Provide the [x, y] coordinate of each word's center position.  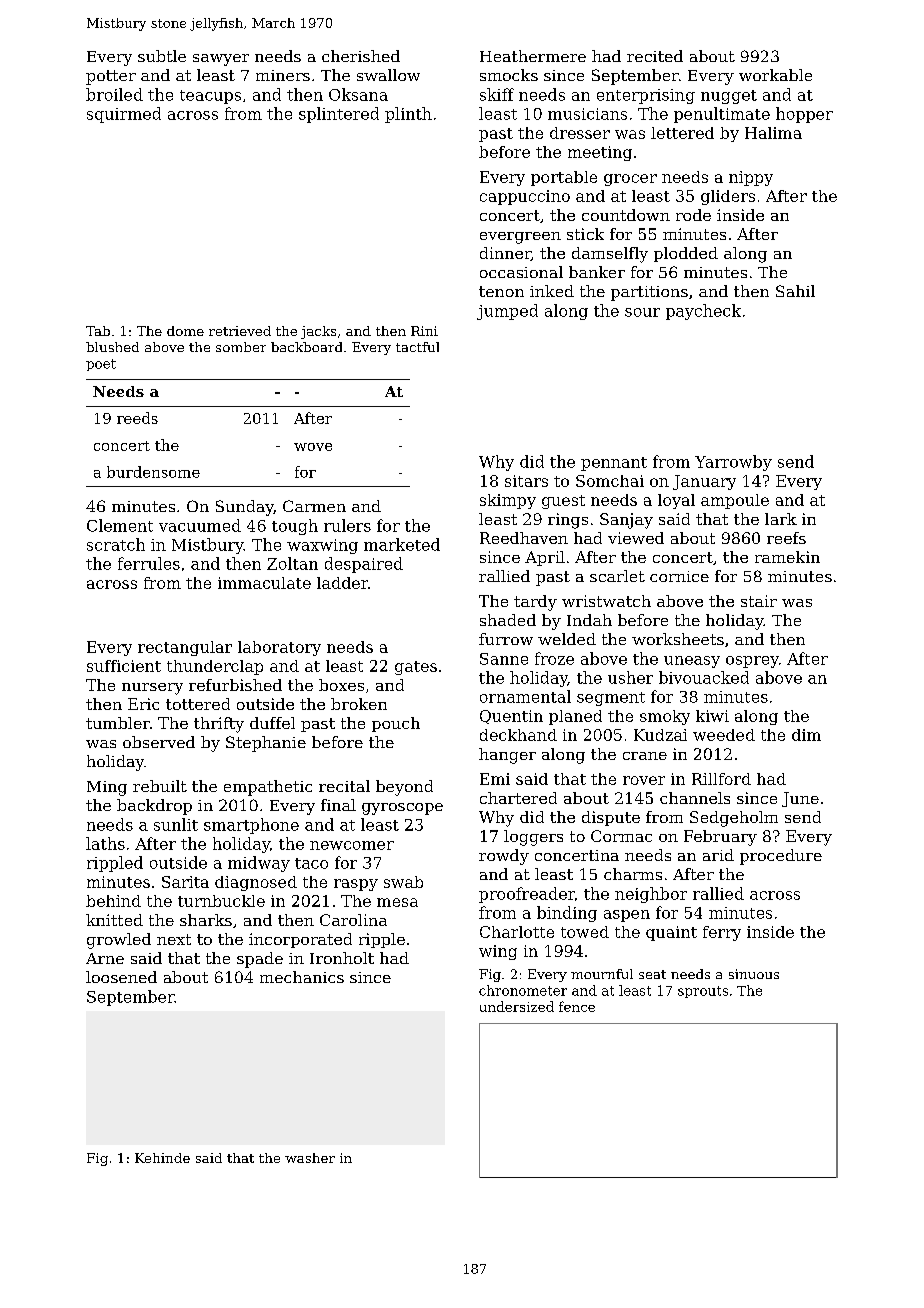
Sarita [185, 882]
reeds [137, 418]
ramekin [787, 557]
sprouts [703, 992]
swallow [388, 75]
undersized [517, 1006]
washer [310, 1158]
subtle [162, 56]
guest [563, 502]
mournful [602, 974]
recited [655, 56]
